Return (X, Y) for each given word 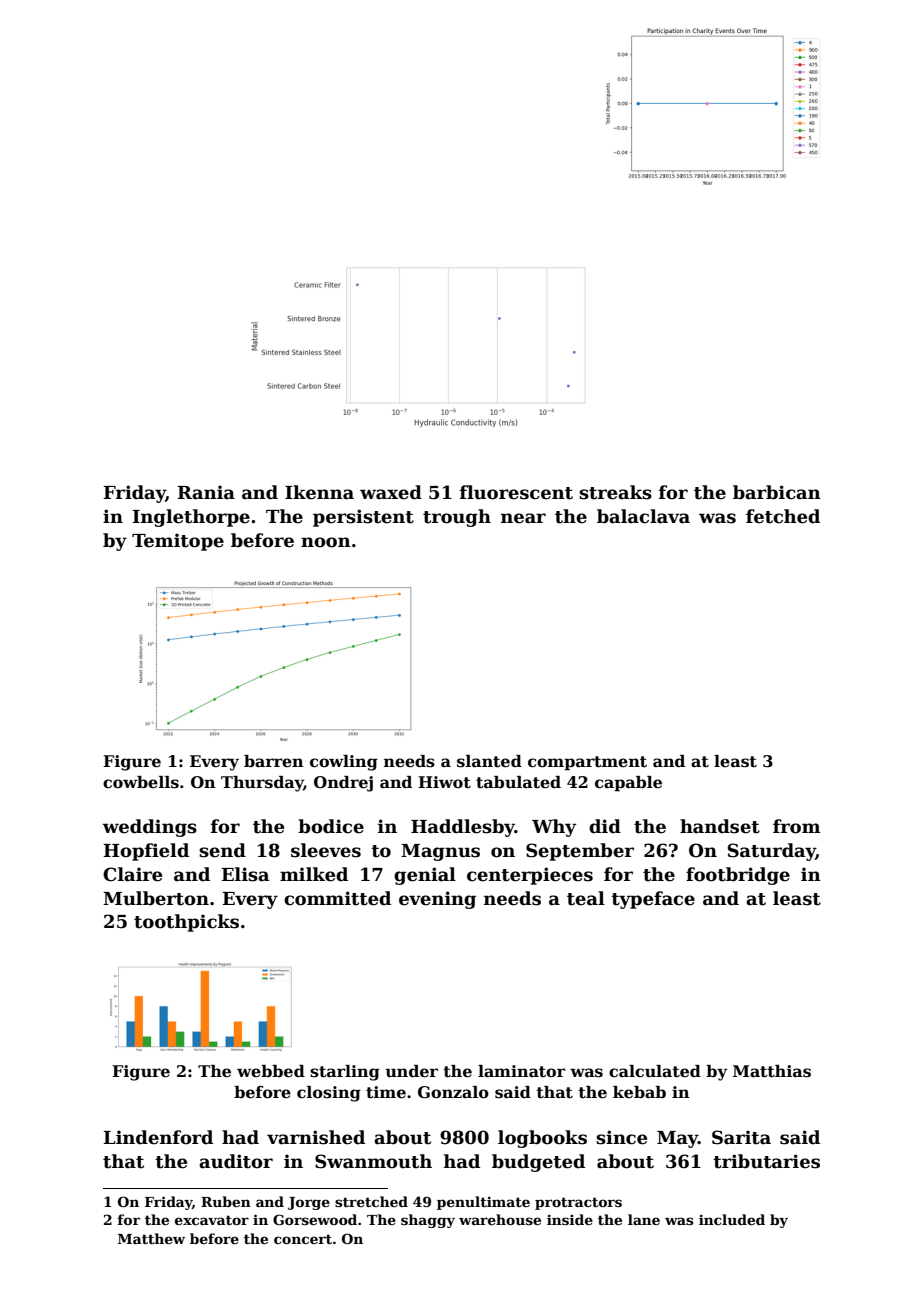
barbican (777, 492)
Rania (206, 492)
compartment (587, 763)
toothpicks (186, 923)
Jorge (309, 1203)
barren (274, 761)
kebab (639, 1092)
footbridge (738, 876)
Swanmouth (373, 1161)
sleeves (326, 850)
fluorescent (516, 492)
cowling (344, 763)
